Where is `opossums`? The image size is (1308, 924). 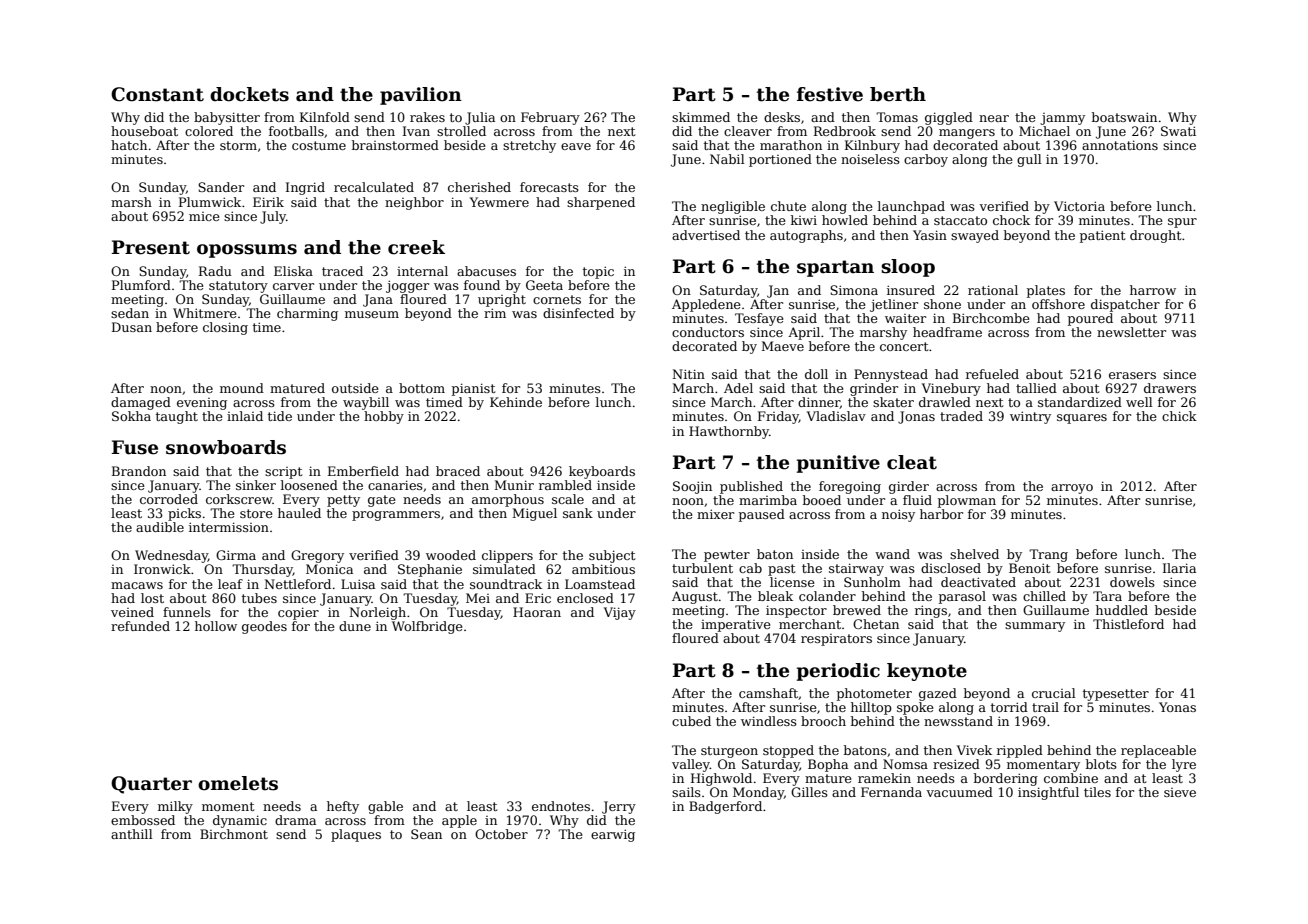
opossums is located at coordinates (247, 251).
